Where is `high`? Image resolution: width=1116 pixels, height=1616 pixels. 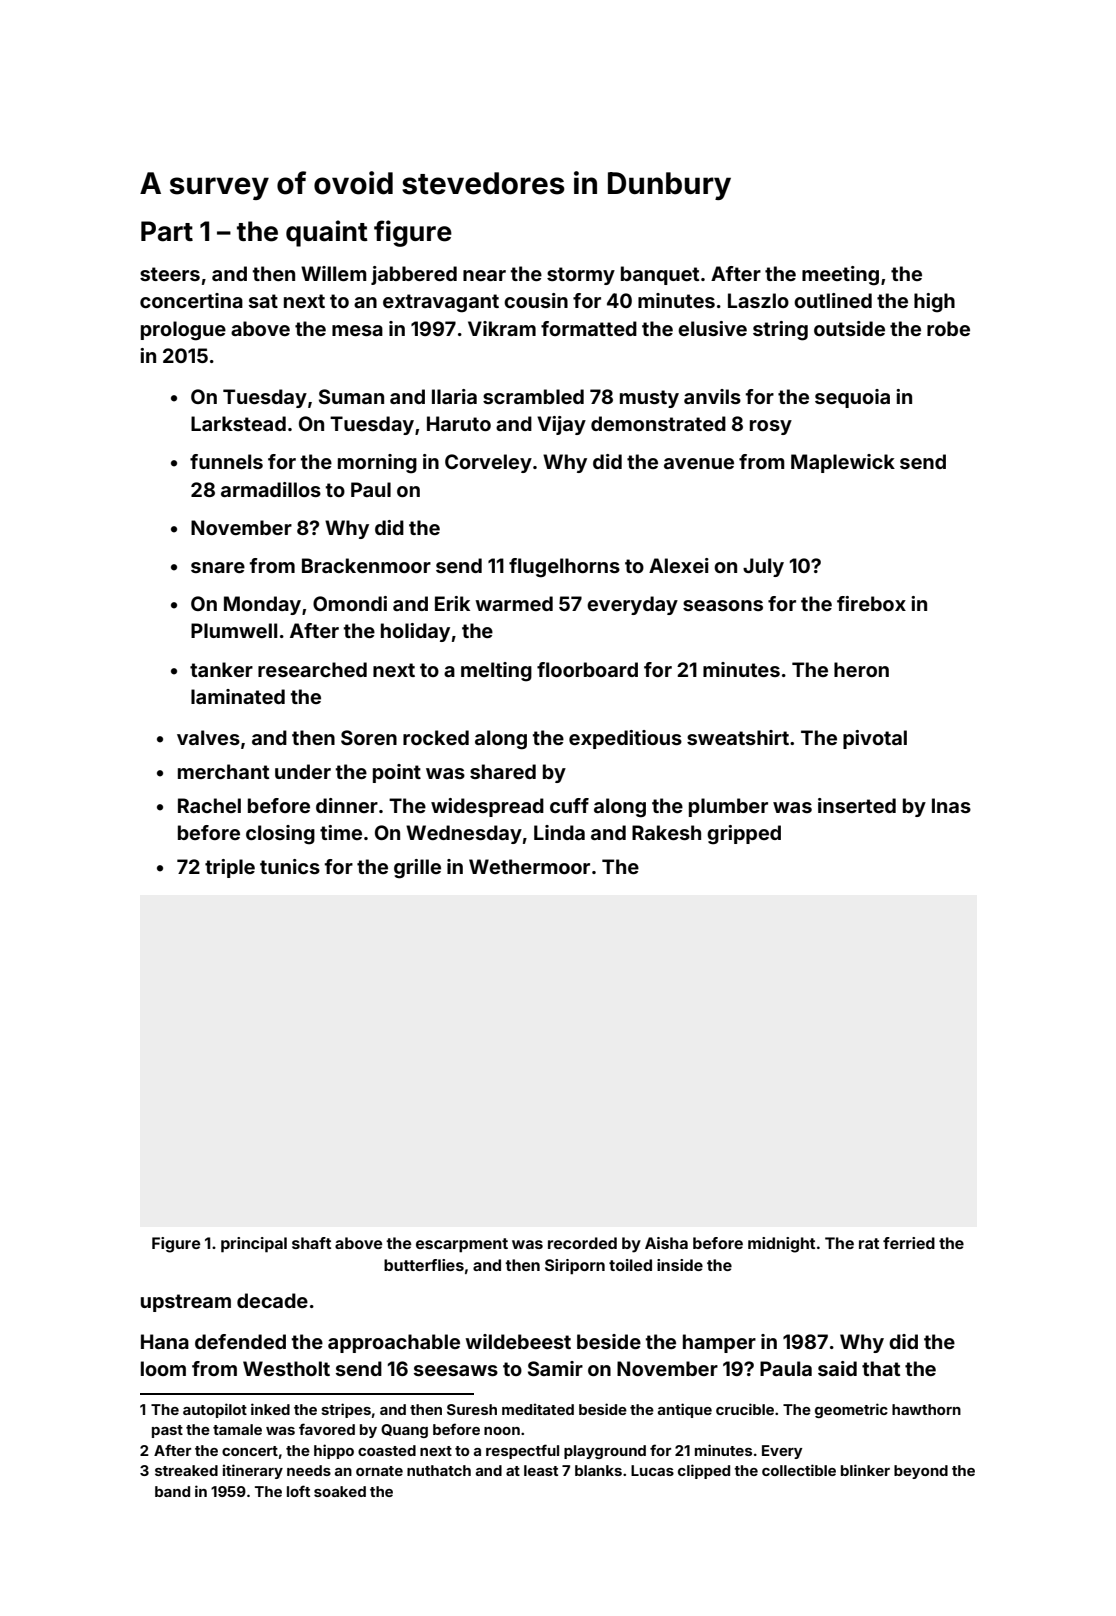 high is located at coordinates (934, 303).
